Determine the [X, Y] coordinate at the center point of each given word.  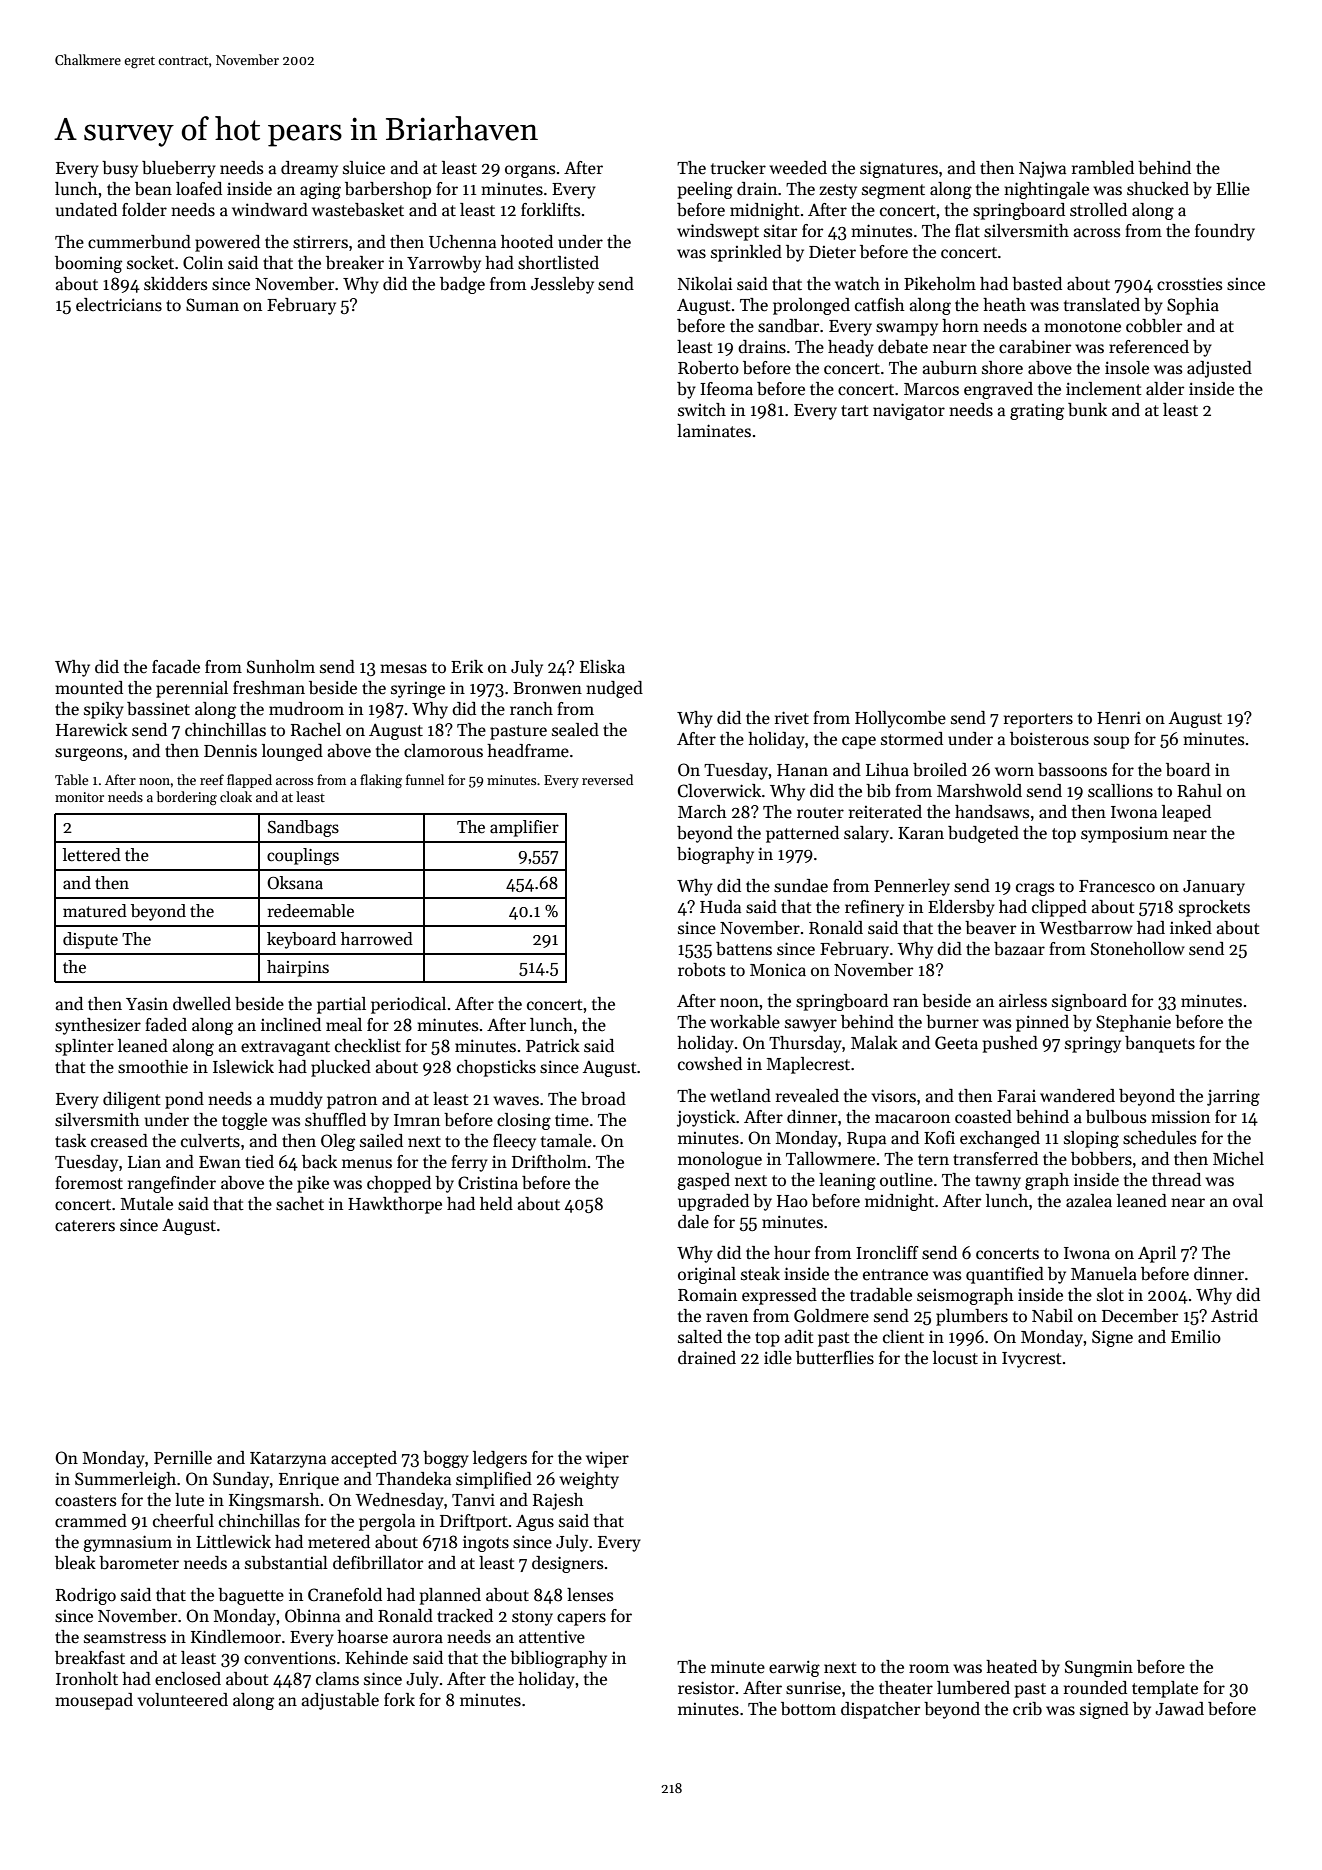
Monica [778, 969]
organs [530, 171]
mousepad [94, 1701]
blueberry [179, 169]
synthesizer [98, 1026]
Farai [1016, 1096]
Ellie [1233, 189]
